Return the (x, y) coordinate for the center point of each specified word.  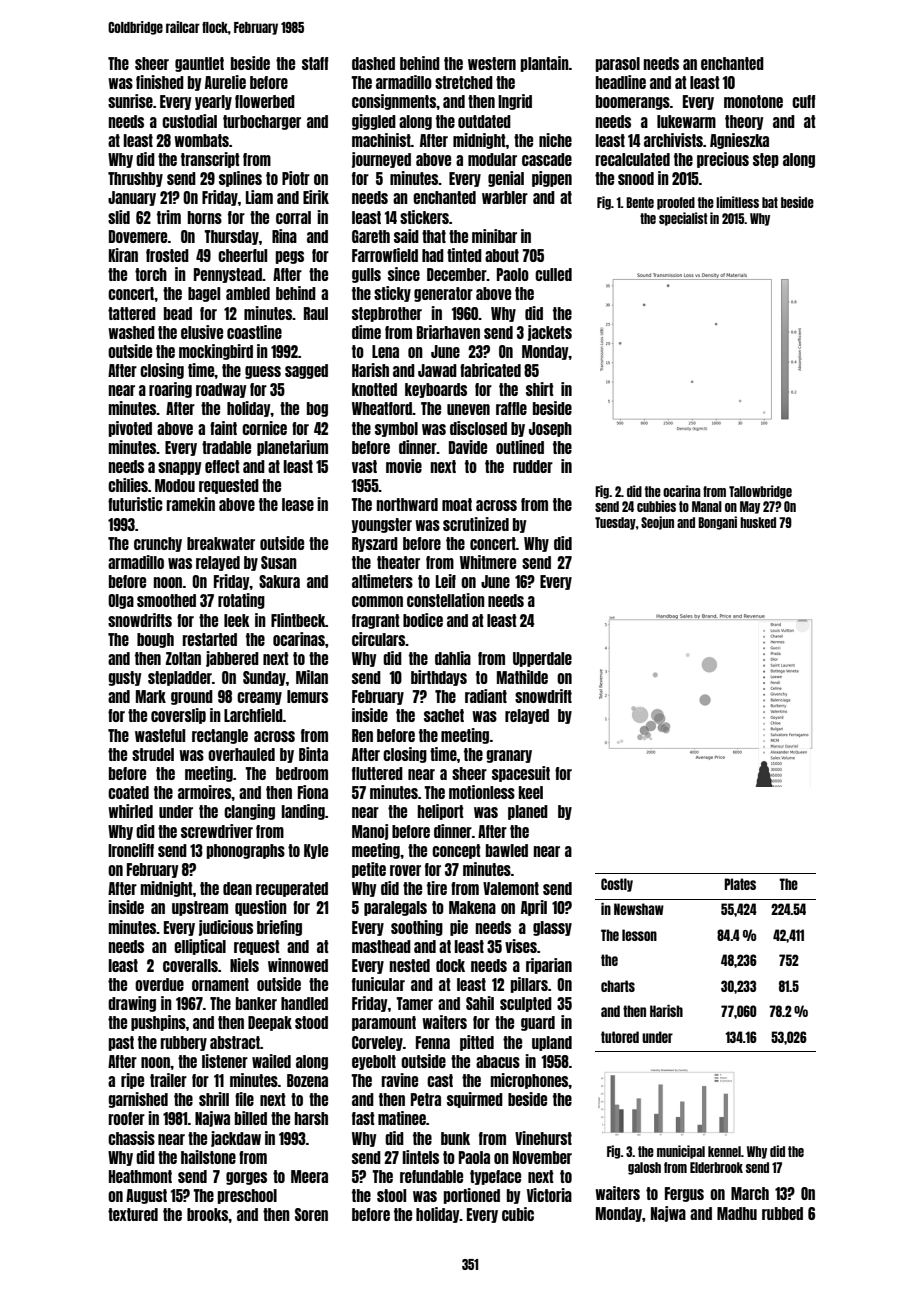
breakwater (221, 543)
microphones (530, 1081)
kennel (724, 1151)
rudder (533, 466)
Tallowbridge (760, 492)
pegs (290, 257)
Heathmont (140, 1176)
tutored (620, 1037)
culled (553, 274)
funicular (378, 984)
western (492, 63)
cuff (804, 101)
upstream (200, 908)
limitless (737, 202)
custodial (189, 121)
